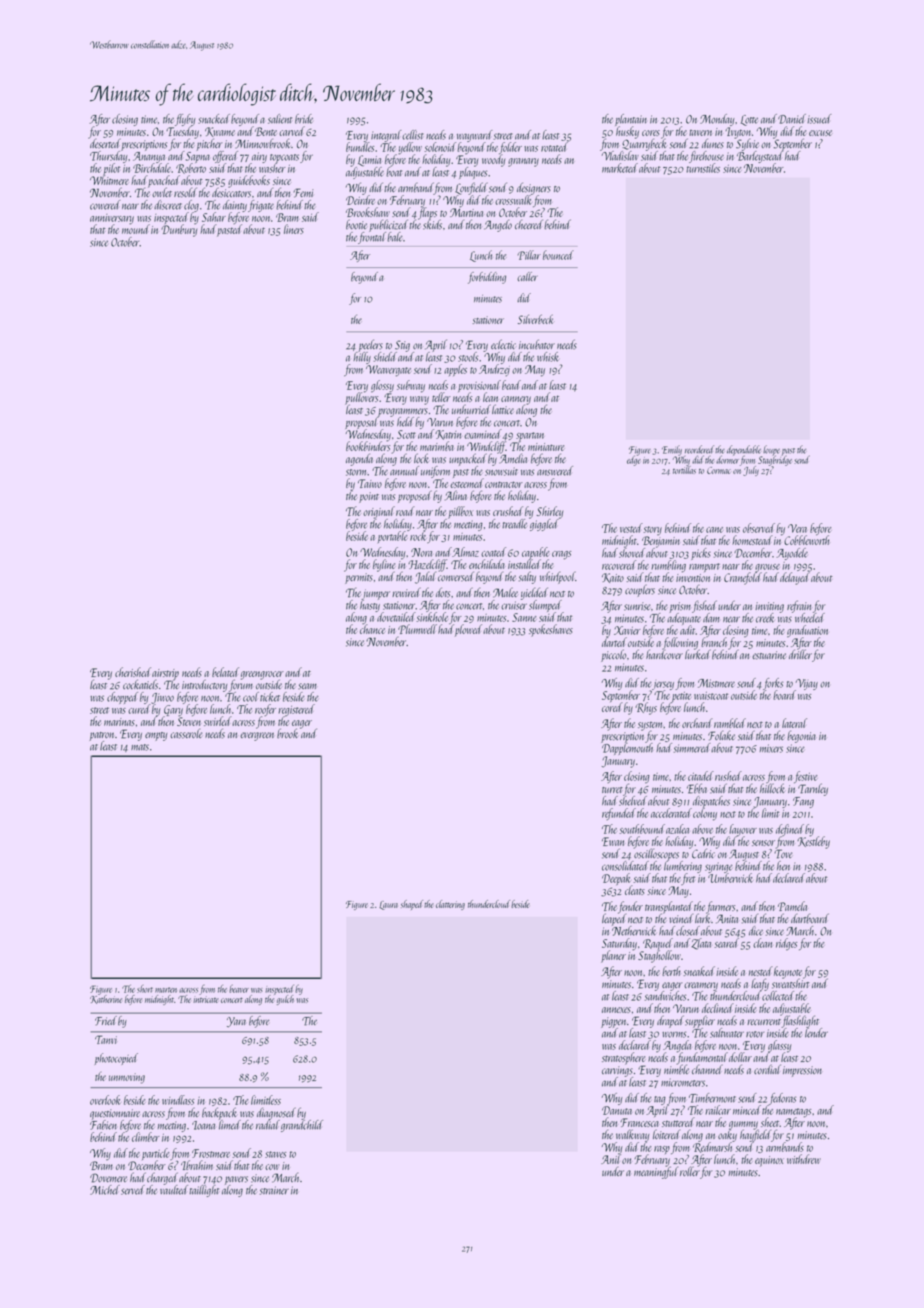 This screenshot has height=1308, width=924. What do you see at coordinates (760, 157) in the screenshot?
I see `Barleystead` at bounding box center [760, 157].
